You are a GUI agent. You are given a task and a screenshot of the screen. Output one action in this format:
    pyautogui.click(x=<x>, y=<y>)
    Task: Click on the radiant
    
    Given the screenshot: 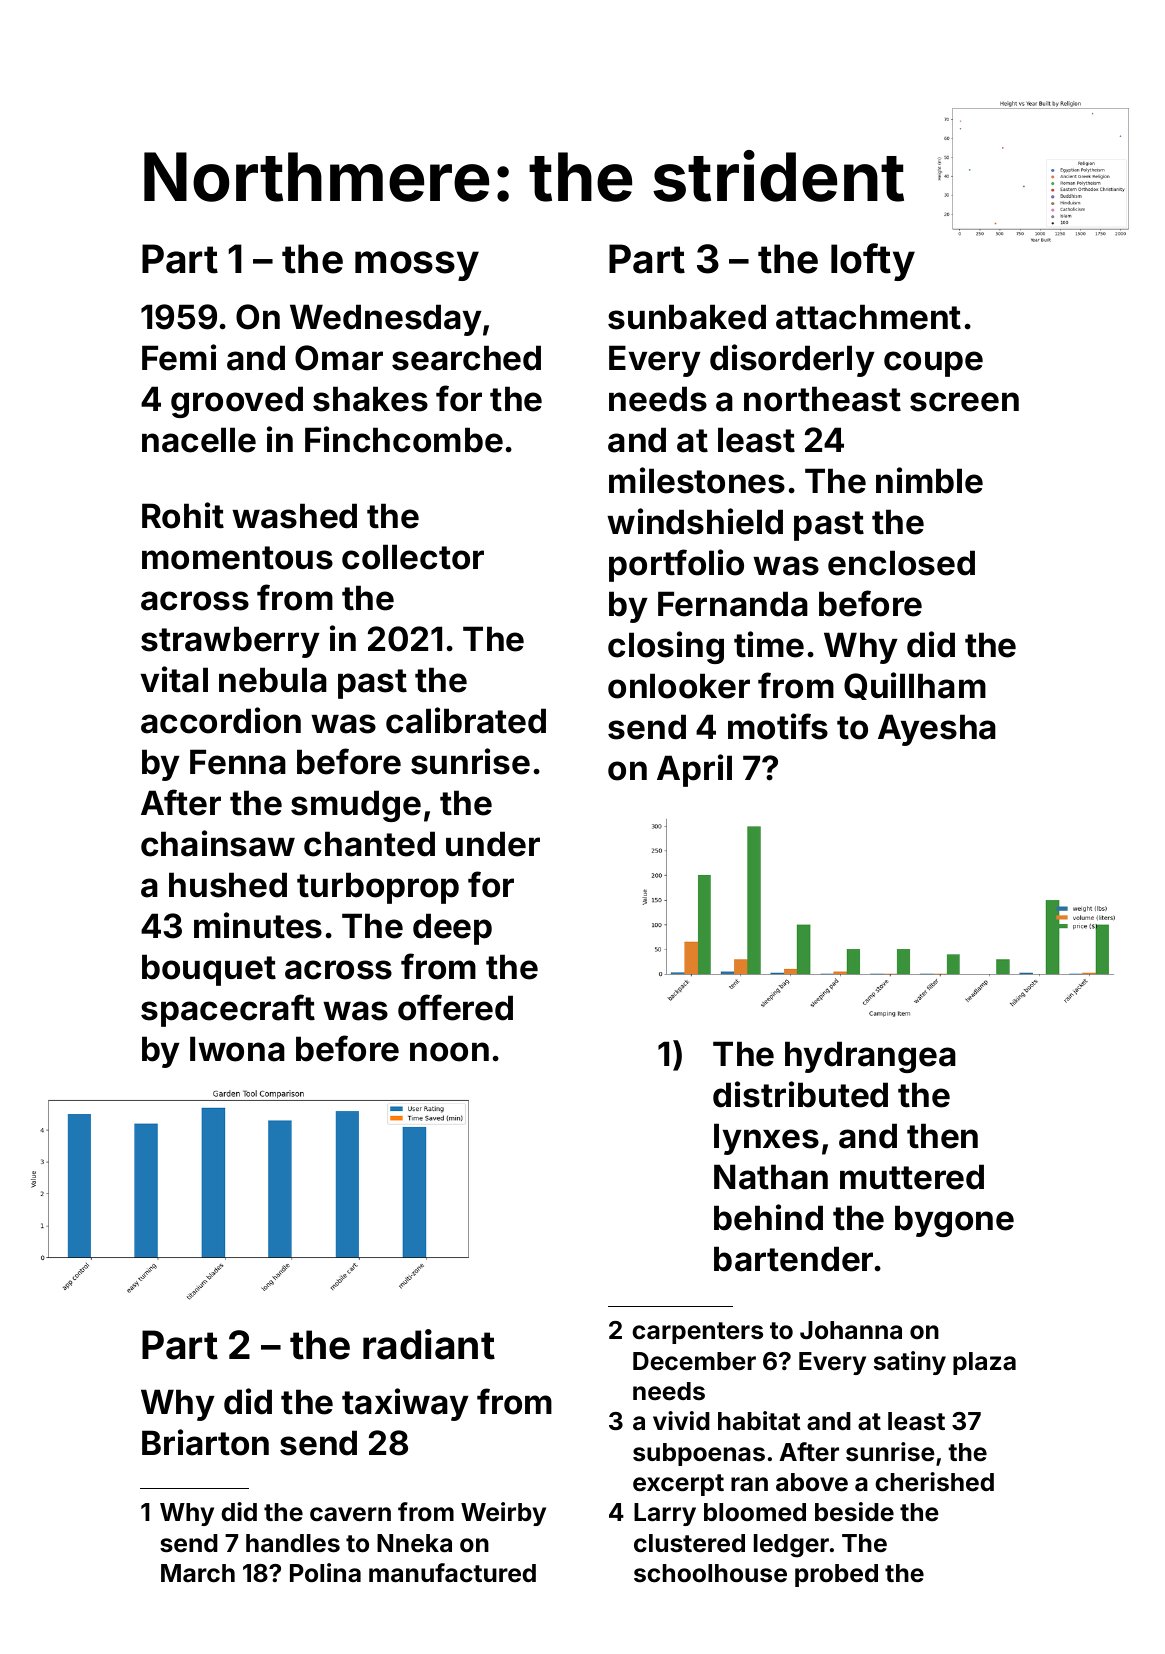 What is the action you would take?
    pyautogui.click(x=429, y=1344)
